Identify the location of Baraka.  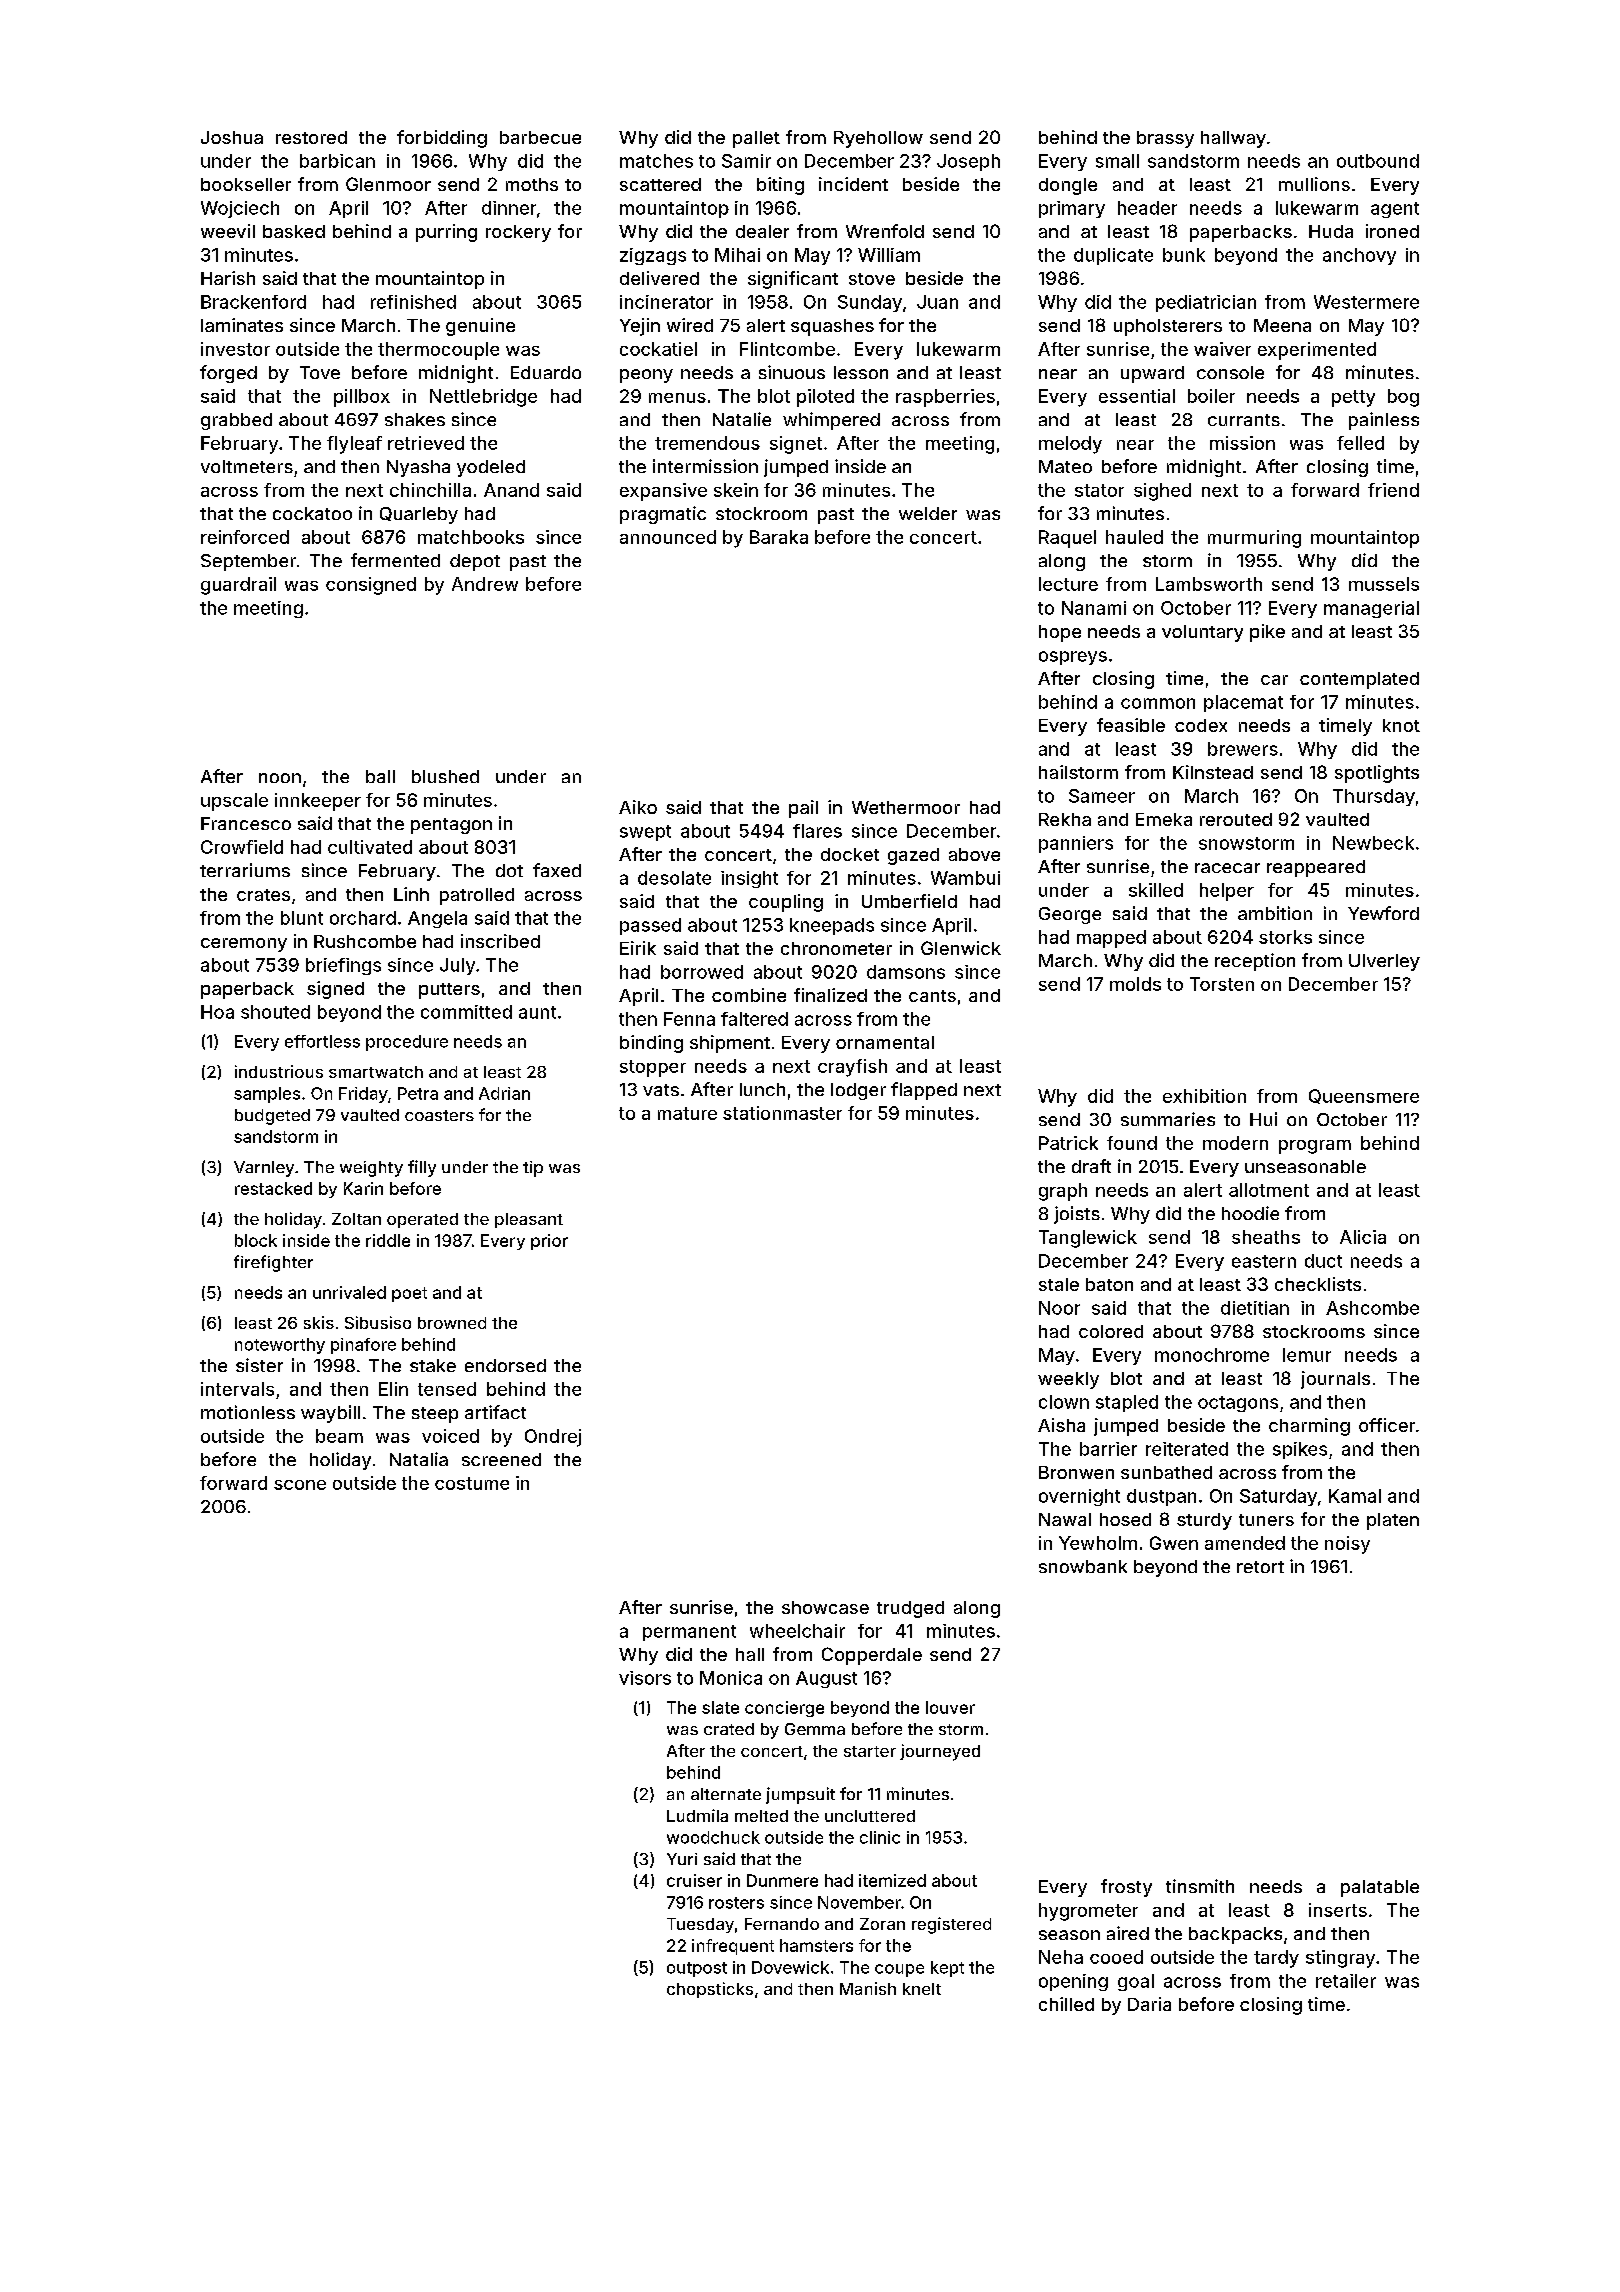
(779, 537).
